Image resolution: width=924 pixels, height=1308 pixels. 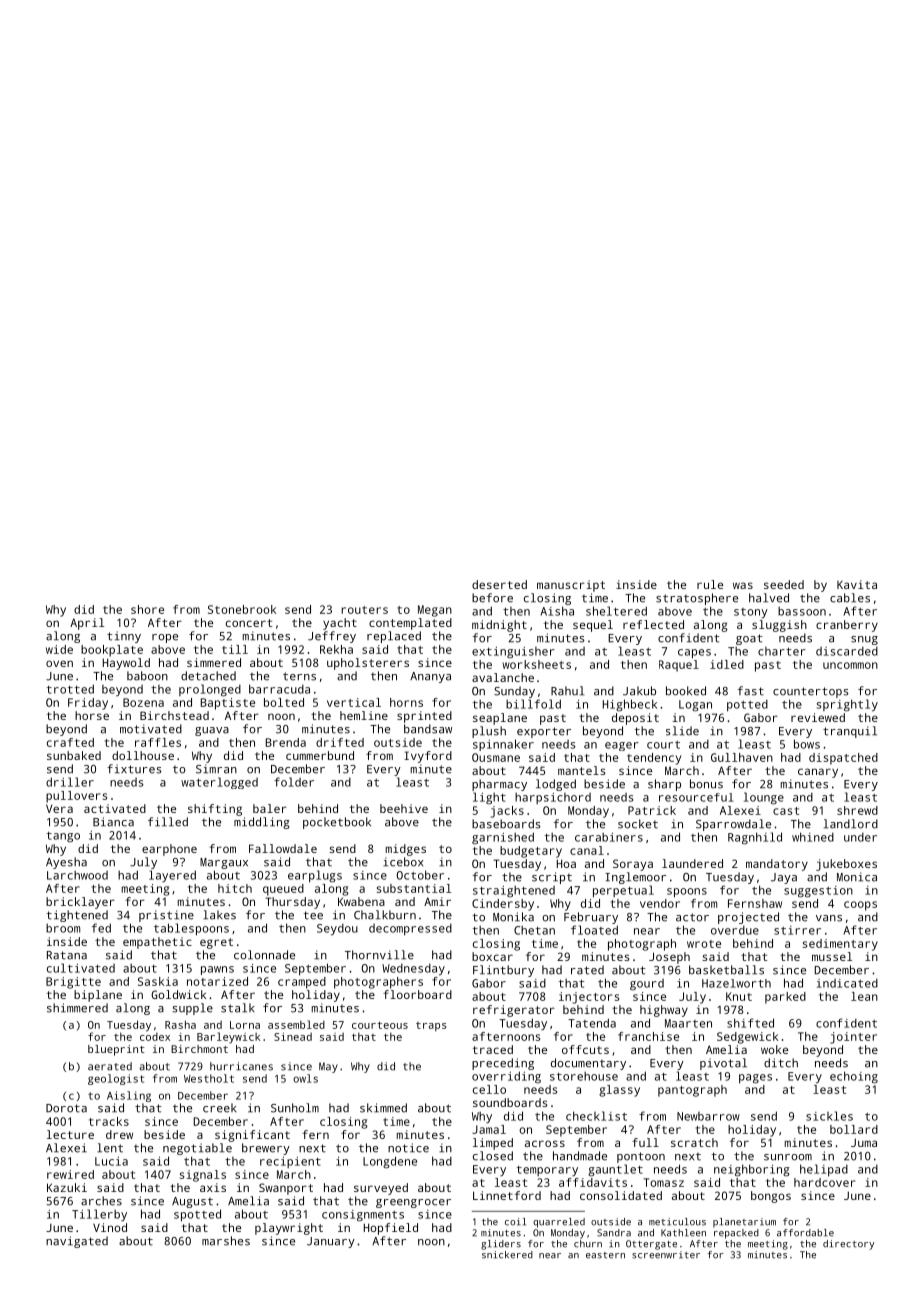 What do you see at coordinates (77, 1242) in the image?
I see `navigated` at bounding box center [77, 1242].
